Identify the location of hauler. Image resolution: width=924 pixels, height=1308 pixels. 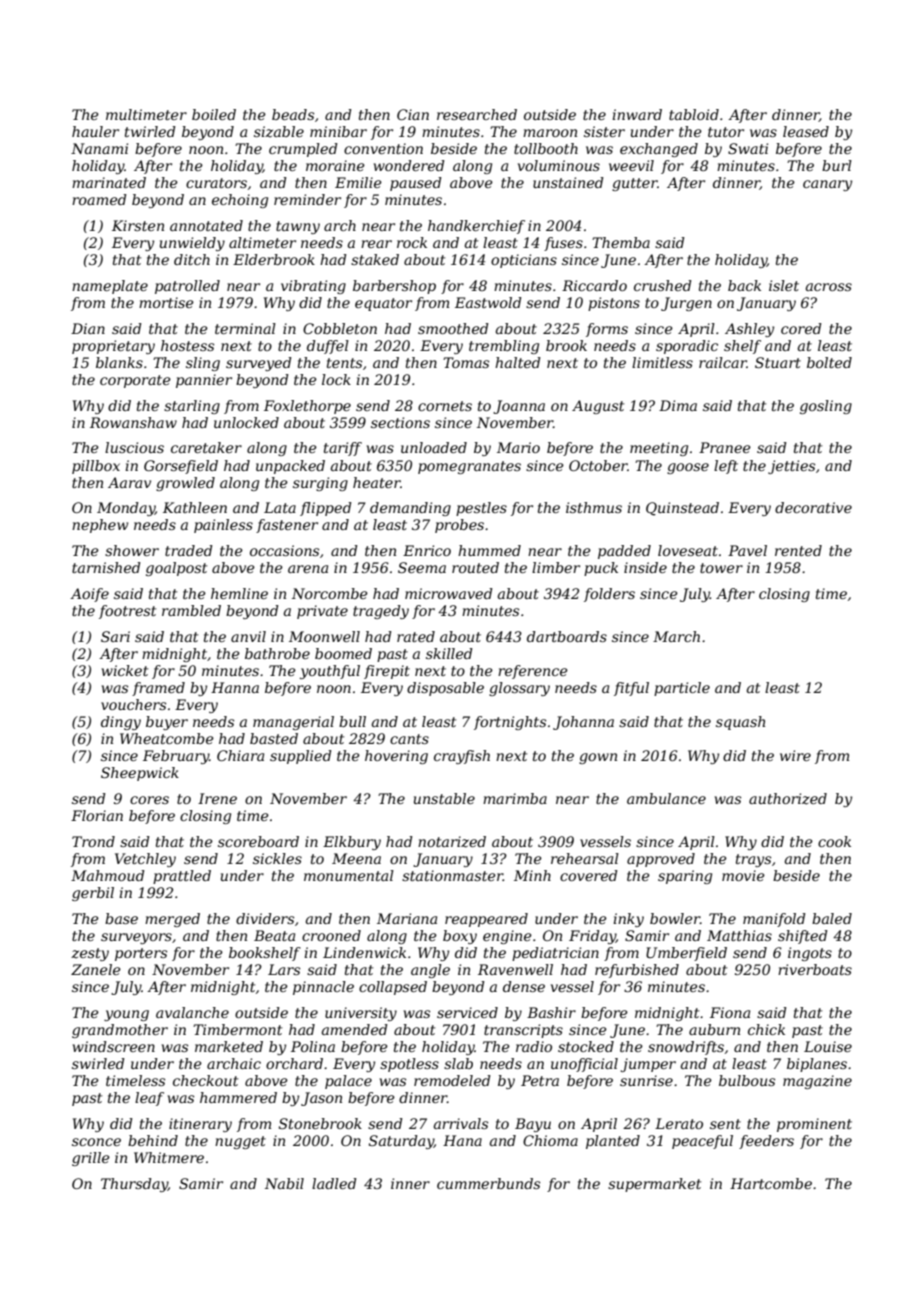
(95, 131).
